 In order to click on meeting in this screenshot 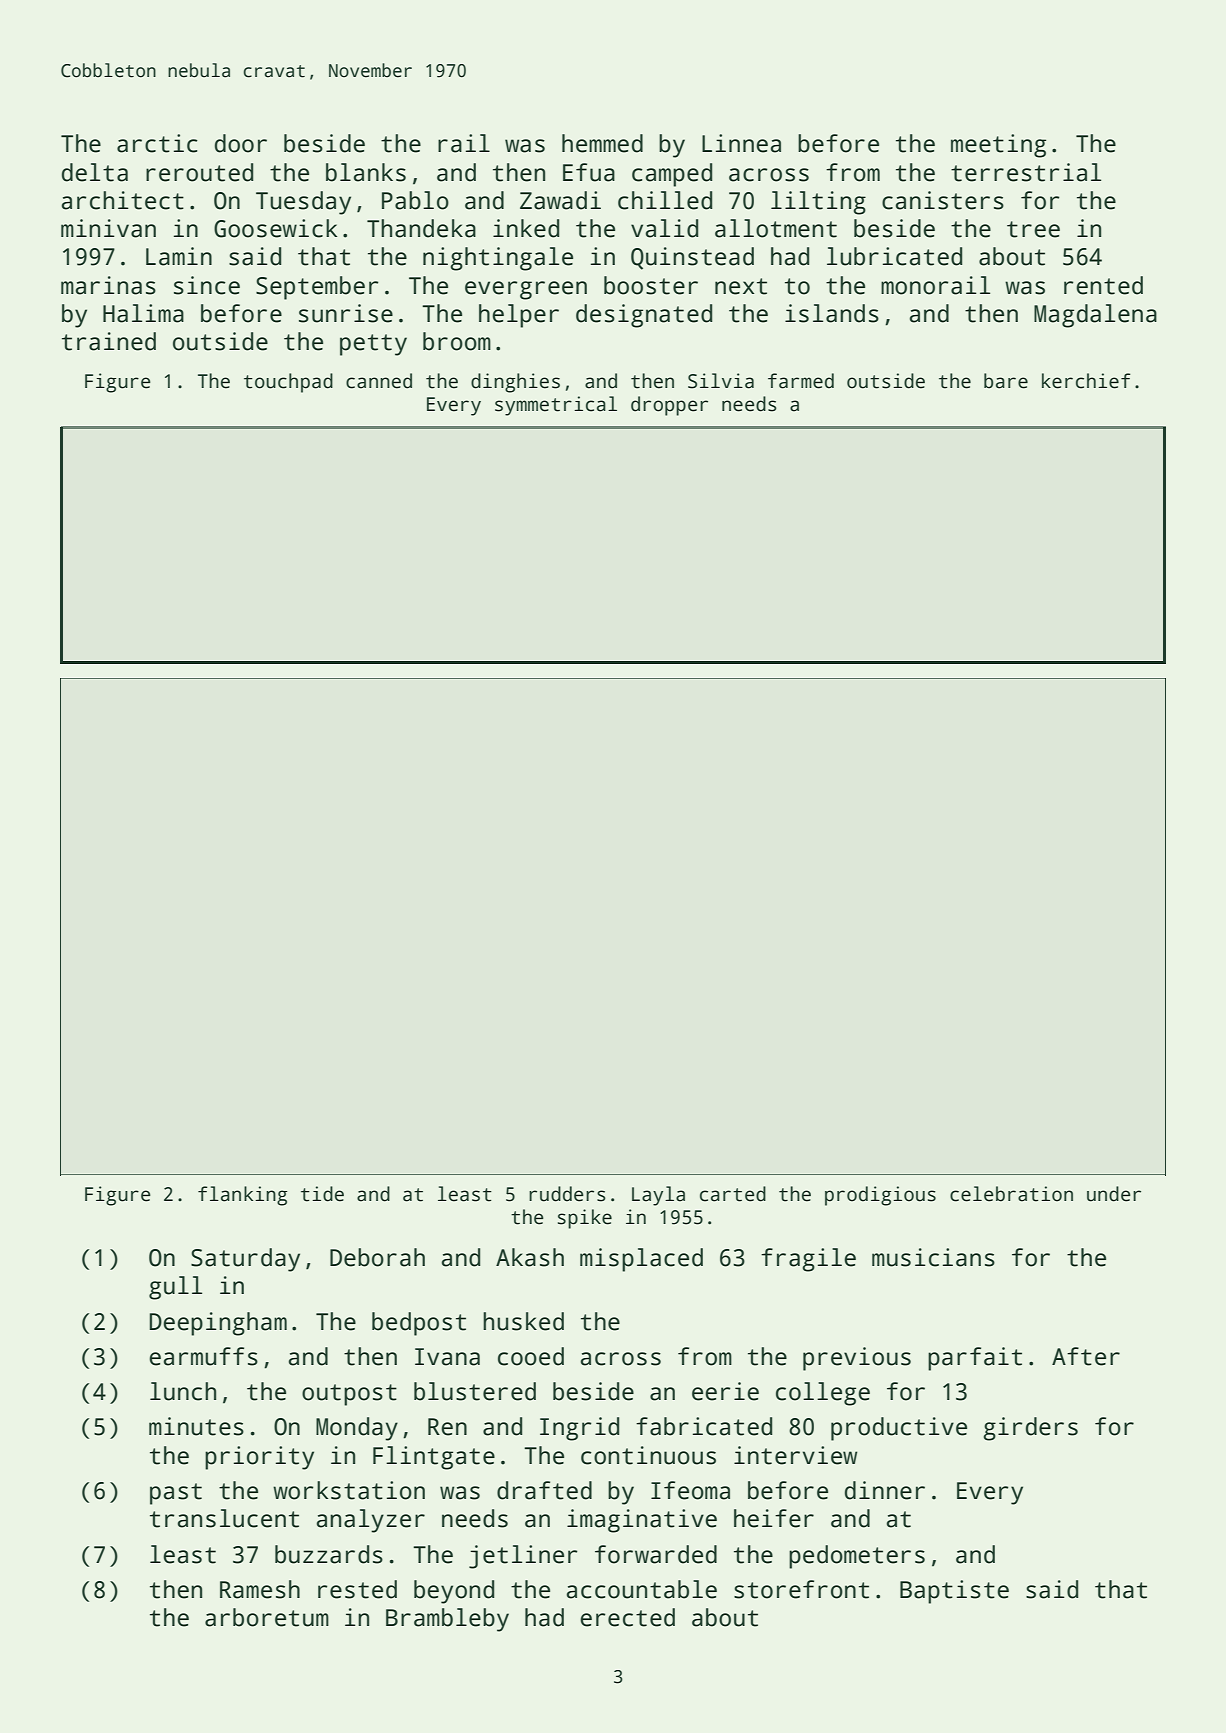, I will do `click(998, 146)`.
